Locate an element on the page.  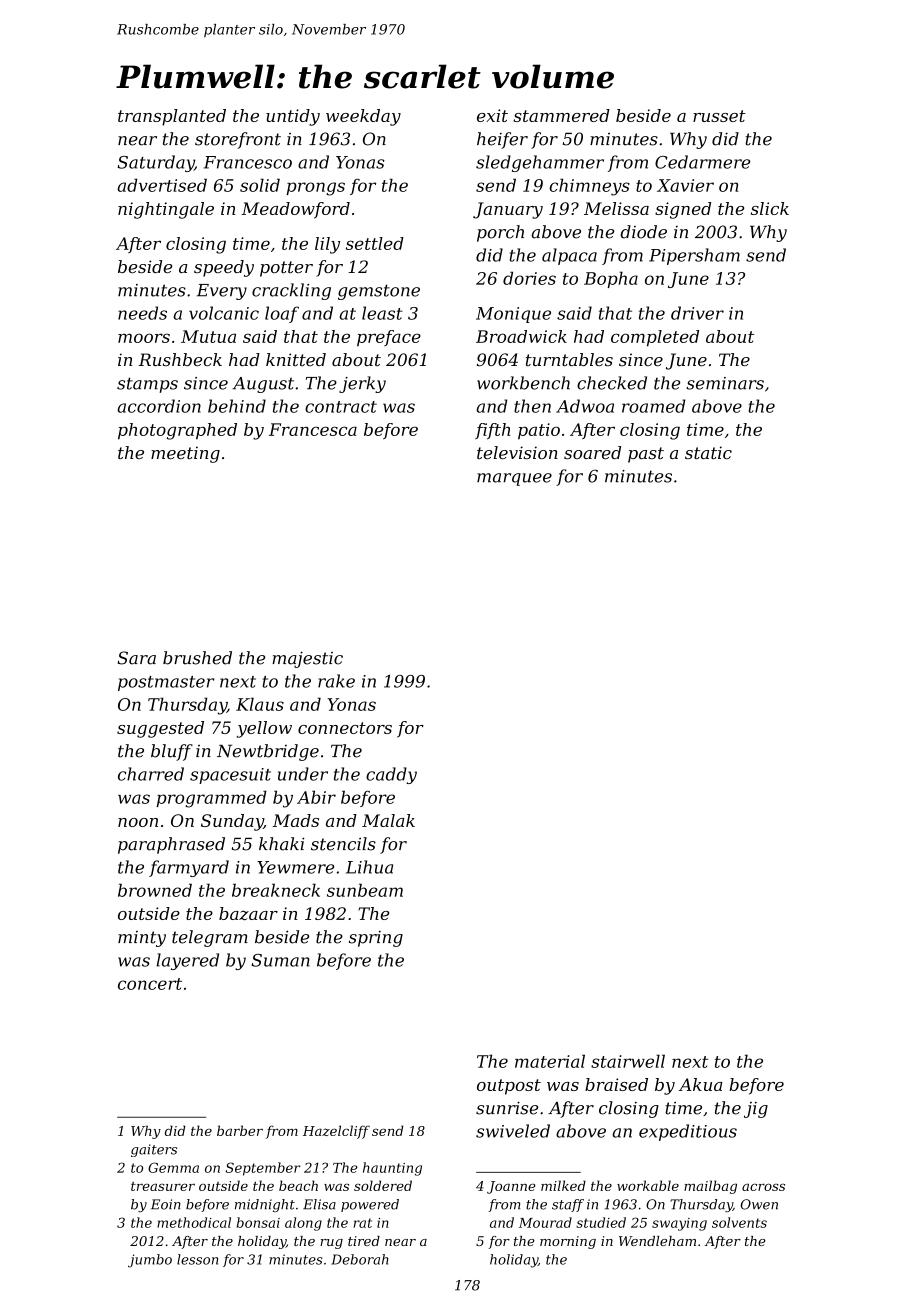
Francesca is located at coordinates (313, 429).
